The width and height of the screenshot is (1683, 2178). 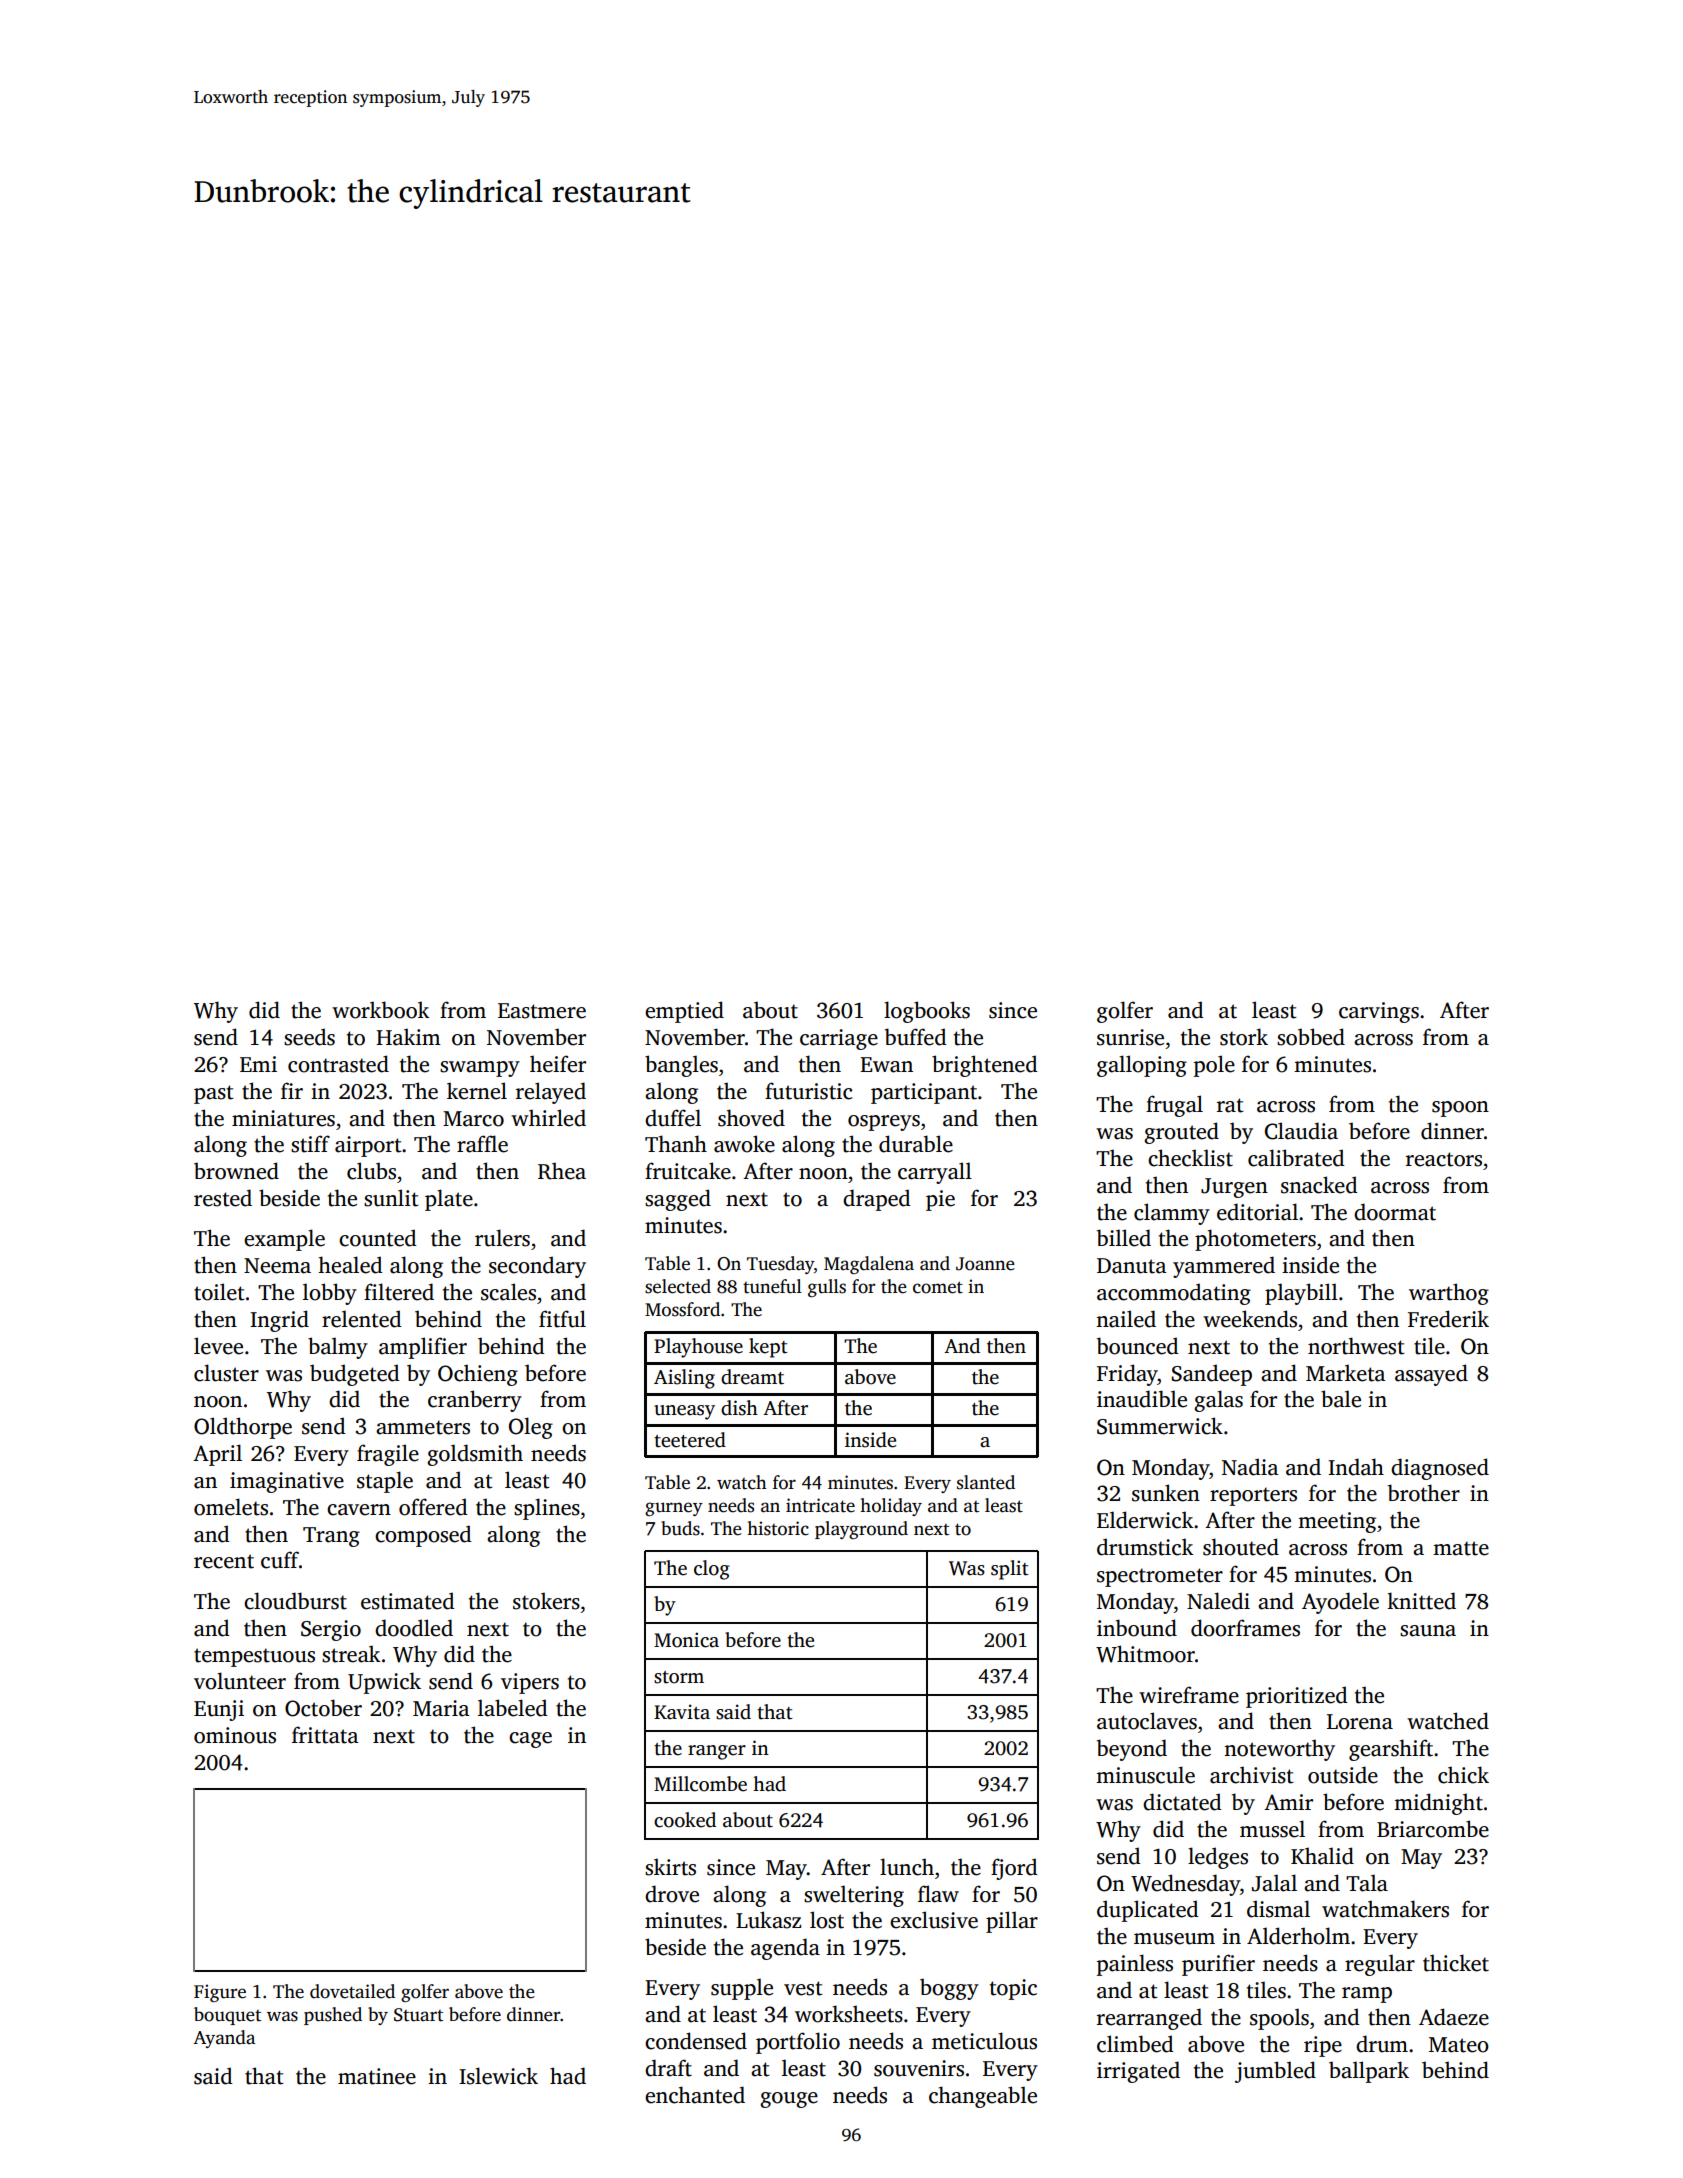 I want to click on Playhouse, so click(x=698, y=1348).
